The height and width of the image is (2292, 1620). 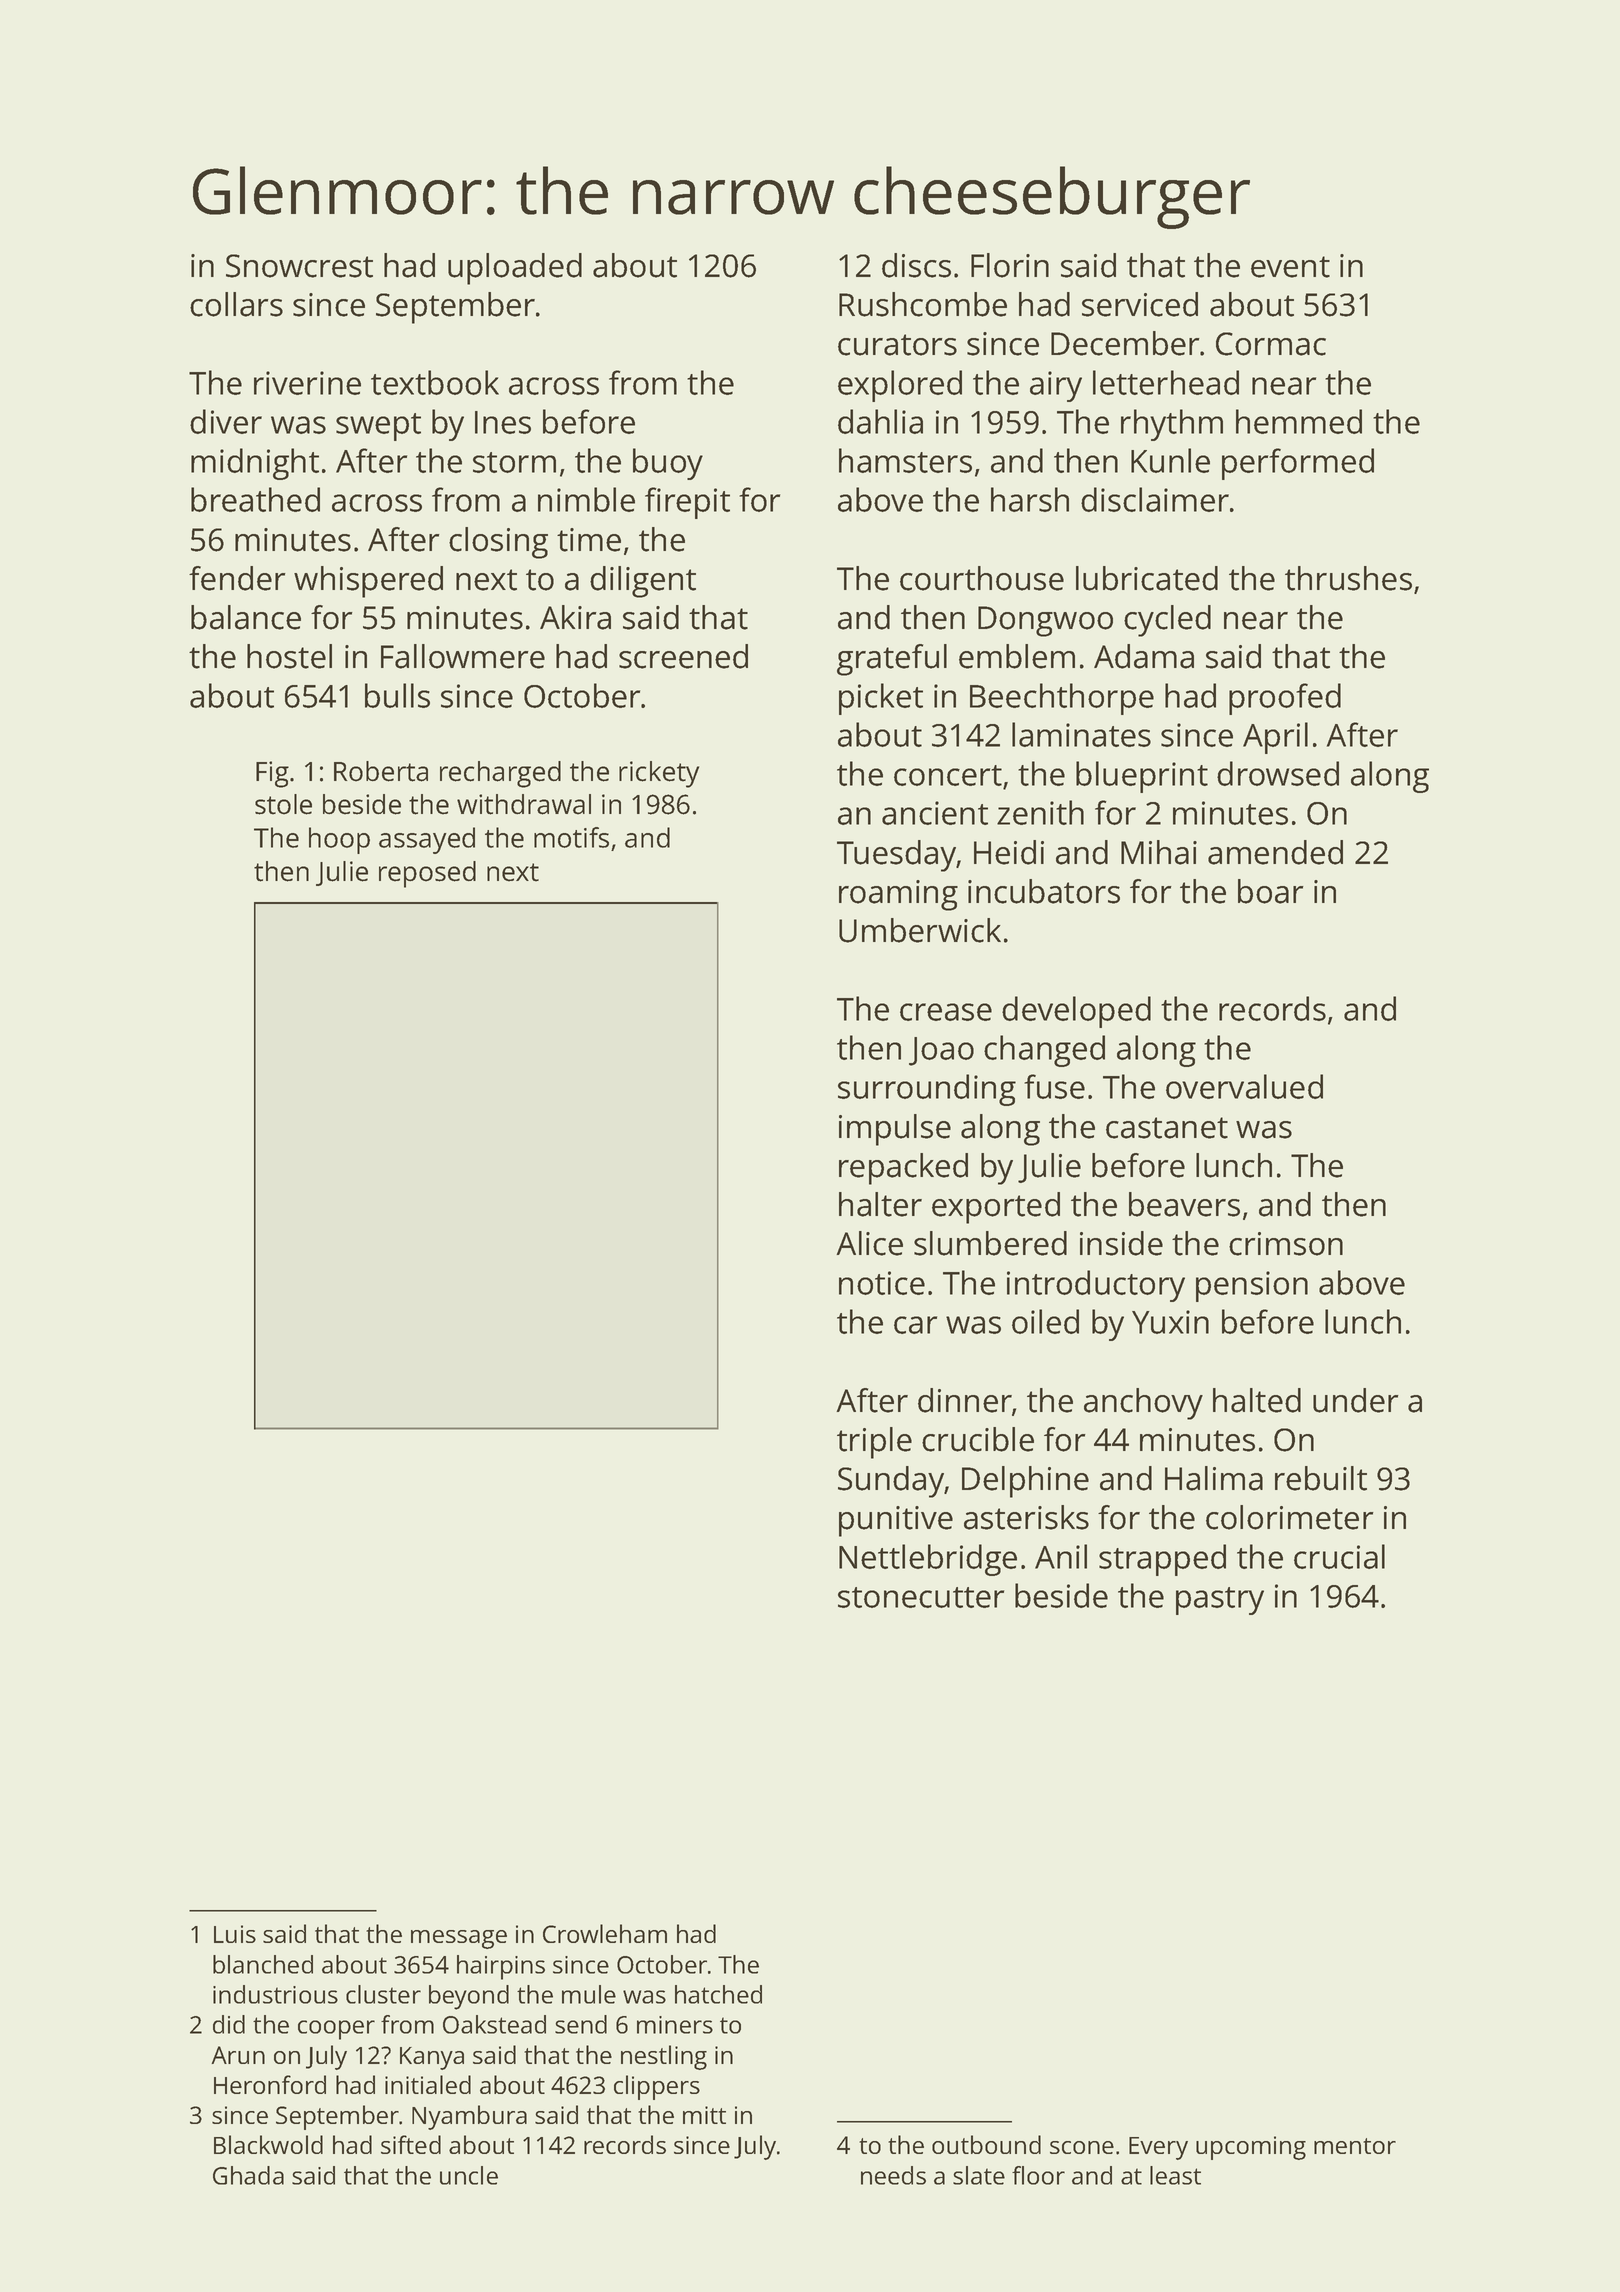 What do you see at coordinates (339, 840) in the image?
I see `hoop` at bounding box center [339, 840].
